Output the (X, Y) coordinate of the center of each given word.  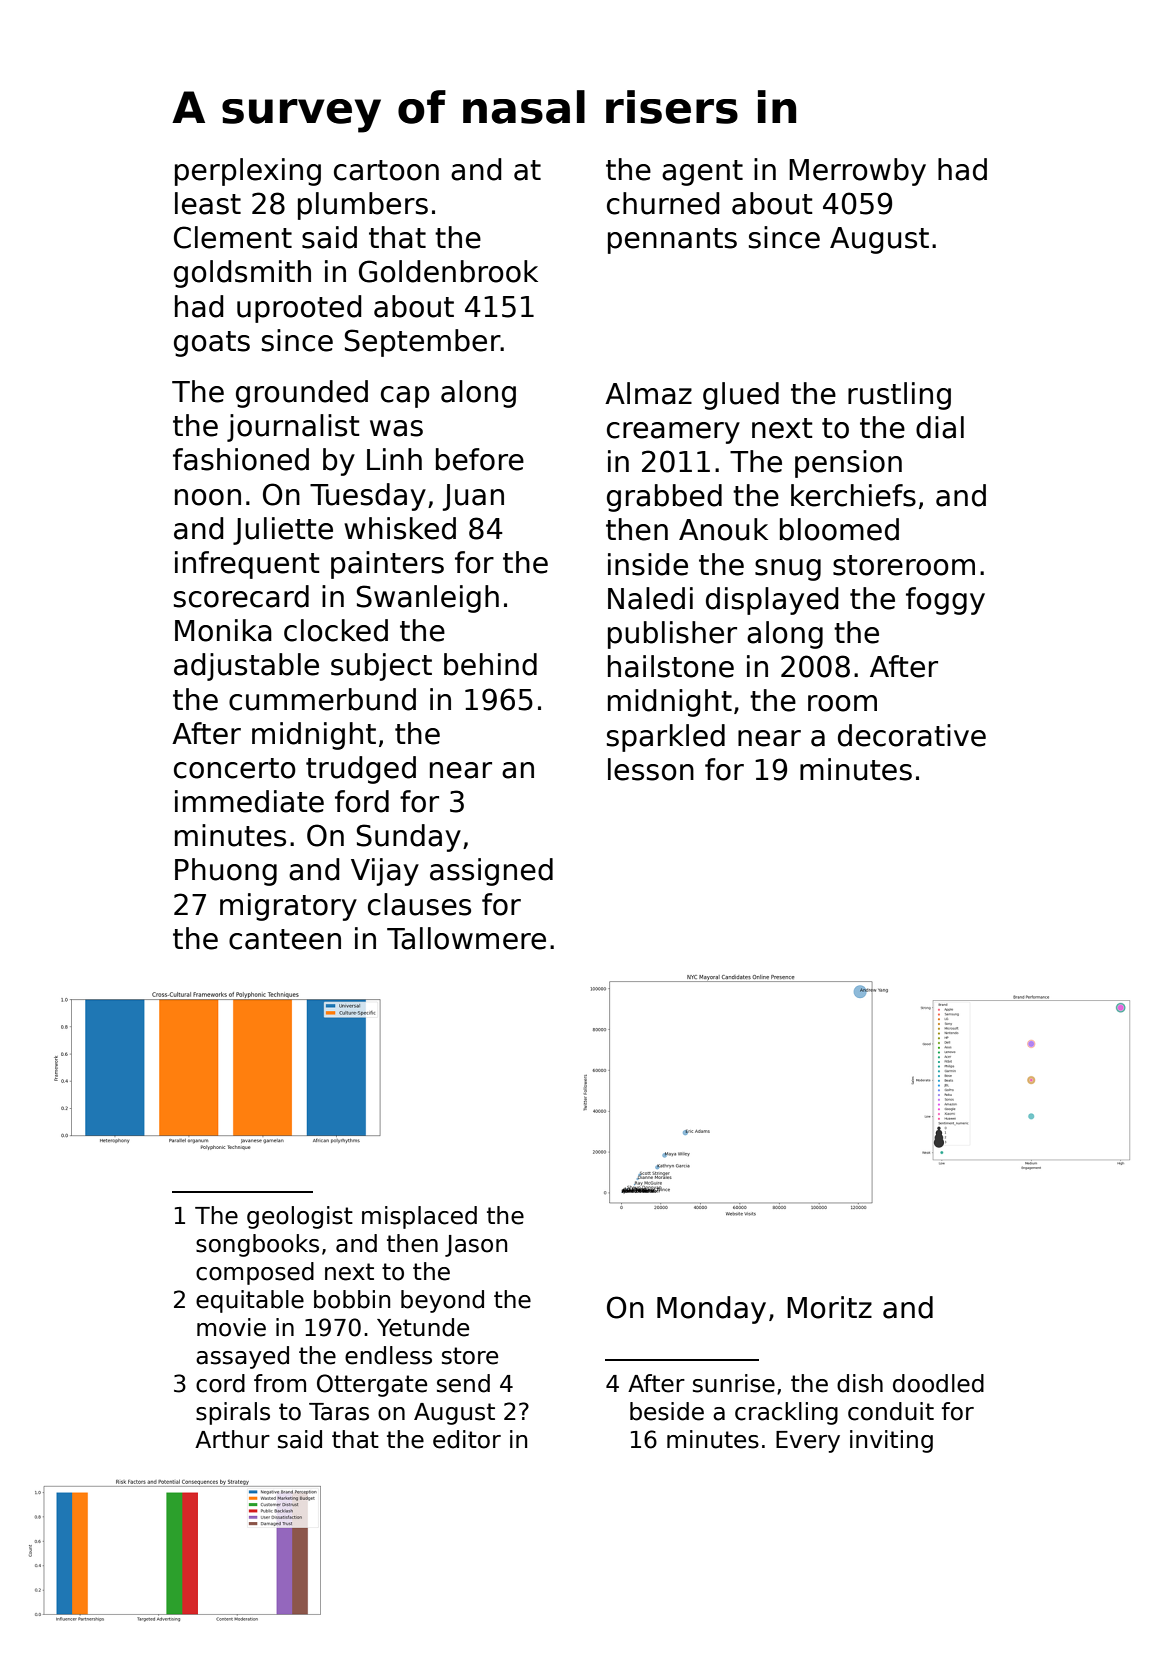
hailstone (671, 666)
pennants (672, 241)
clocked (336, 630)
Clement (233, 237)
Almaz (648, 393)
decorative (912, 735)
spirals (233, 1413)
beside (667, 1411)
